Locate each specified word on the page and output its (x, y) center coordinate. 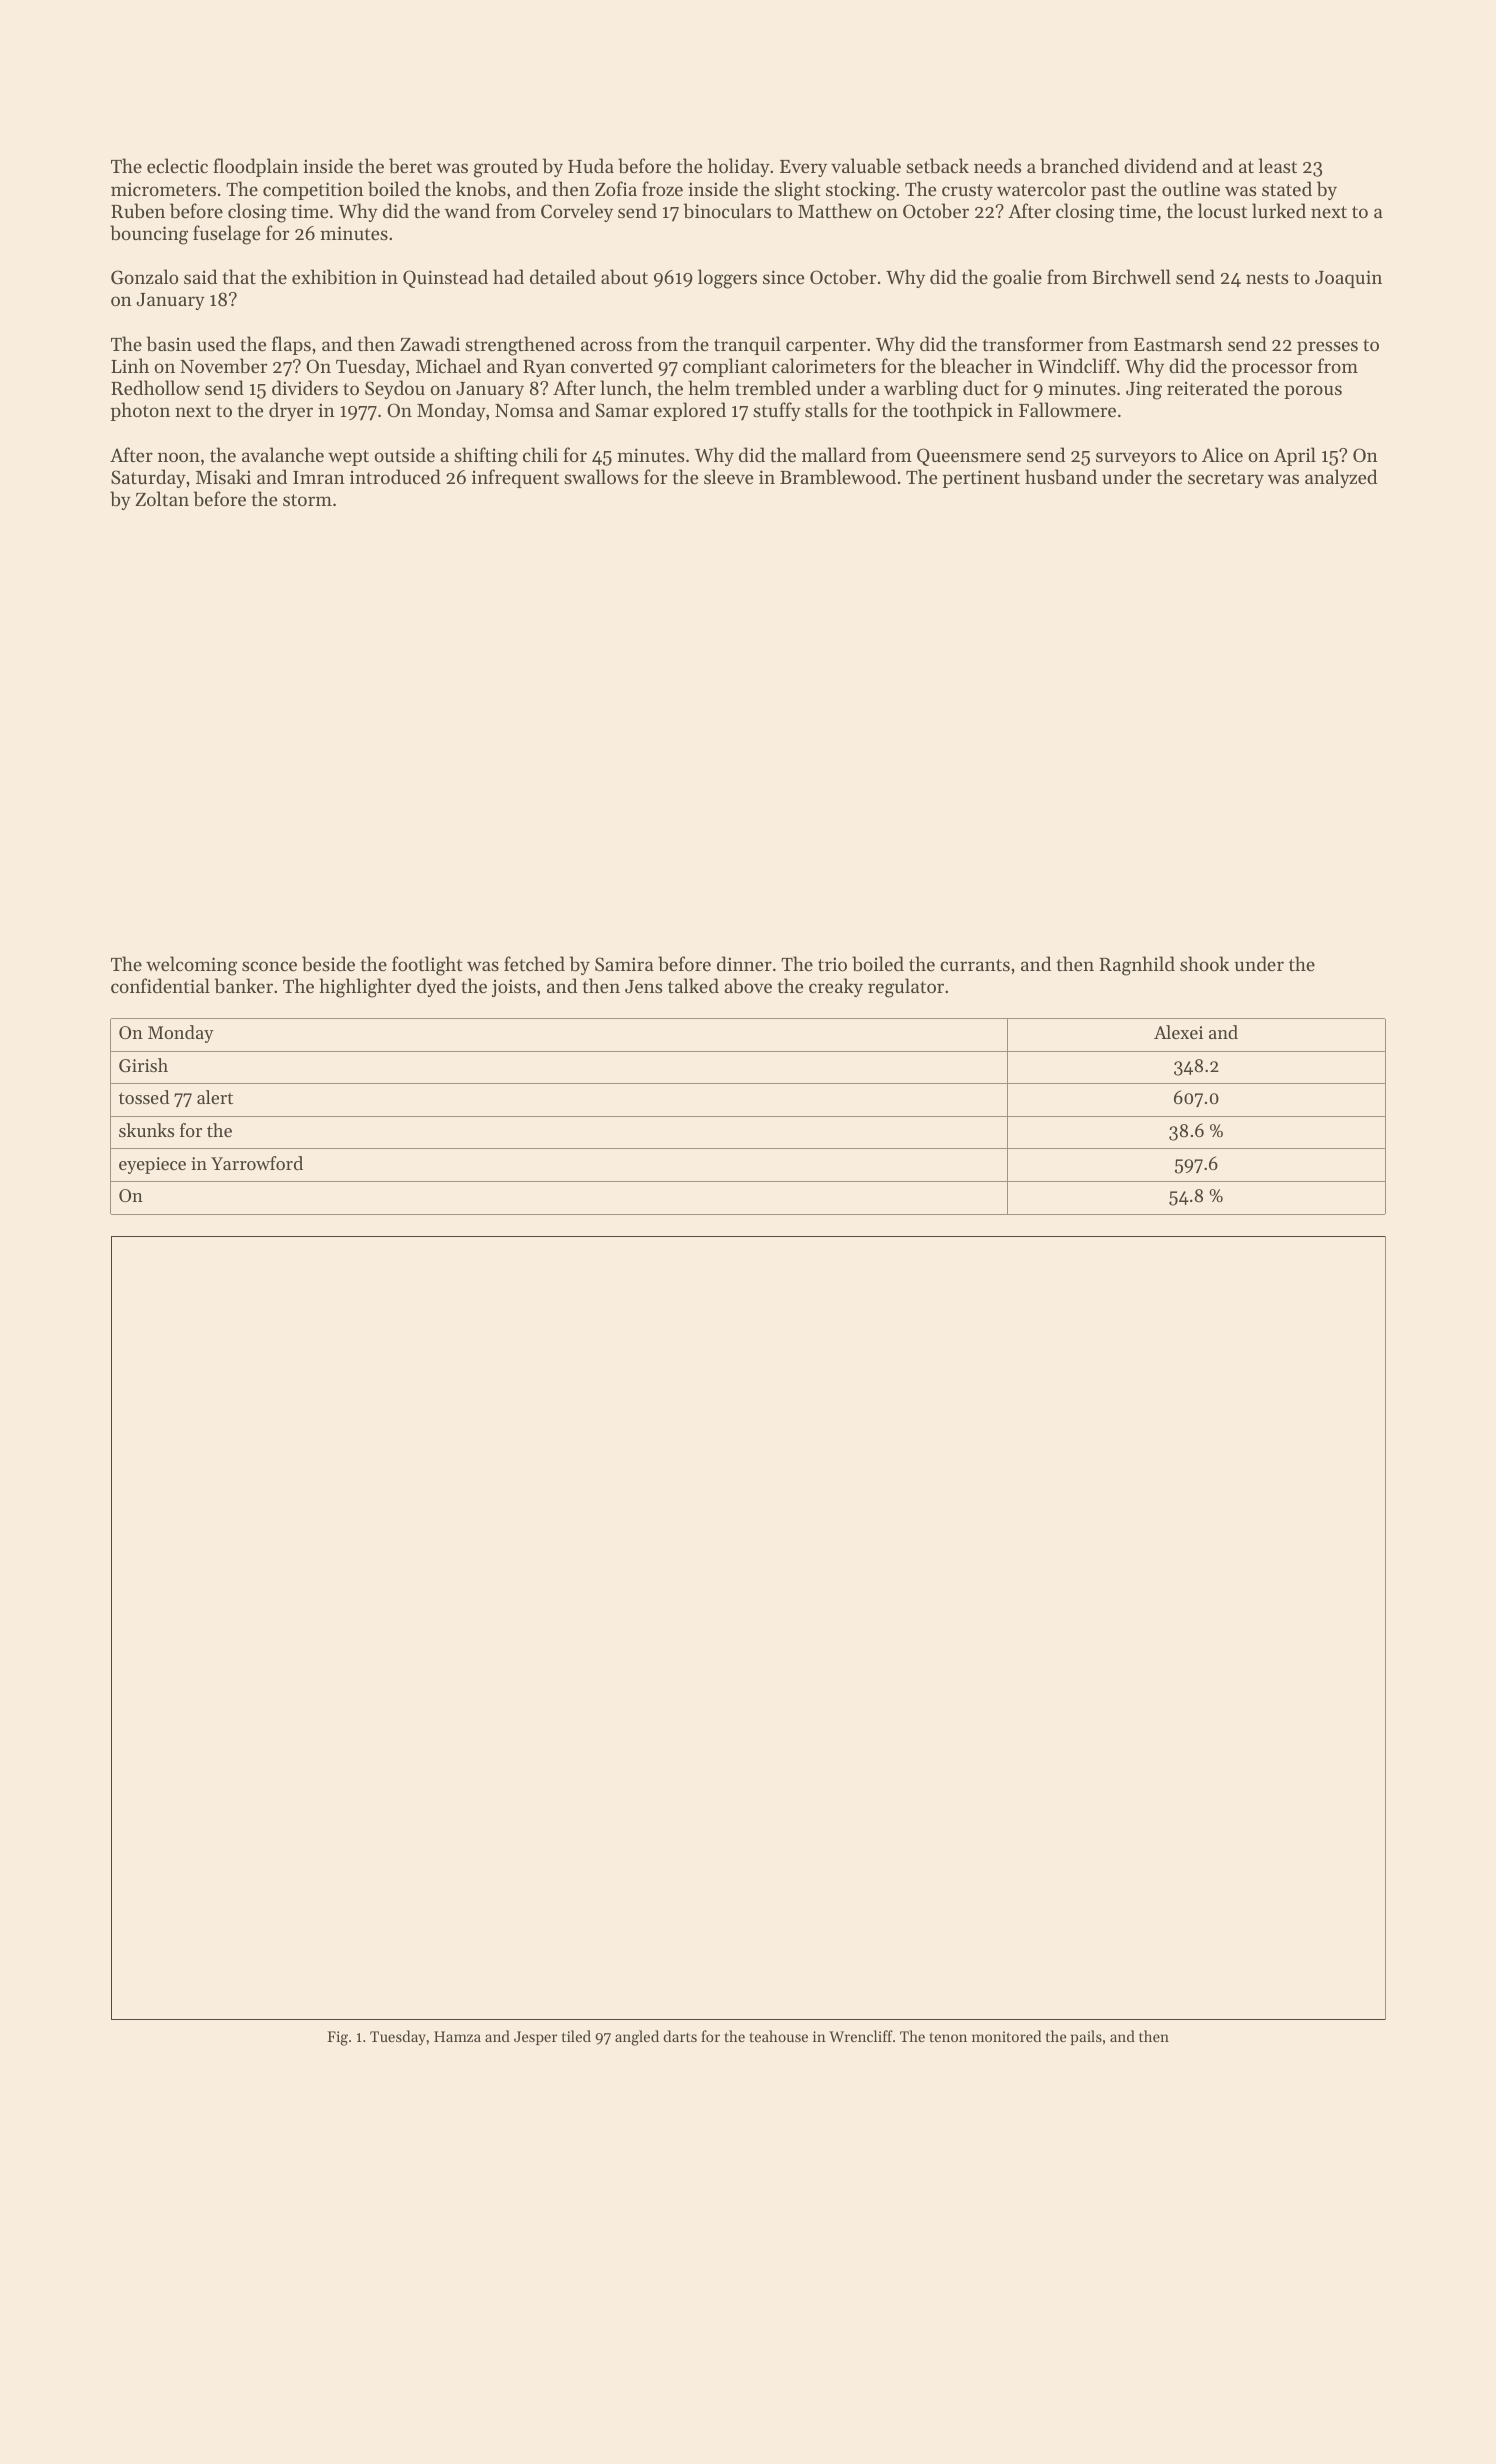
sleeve (728, 476)
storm (307, 500)
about (624, 277)
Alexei (1178, 1032)
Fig (337, 2038)
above (748, 986)
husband (1061, 477)
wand (467, 210)
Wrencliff (861, 2036)
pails (1086, 2037)
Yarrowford (257, 1163)
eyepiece (152, 1165)
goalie (1017, 279)
